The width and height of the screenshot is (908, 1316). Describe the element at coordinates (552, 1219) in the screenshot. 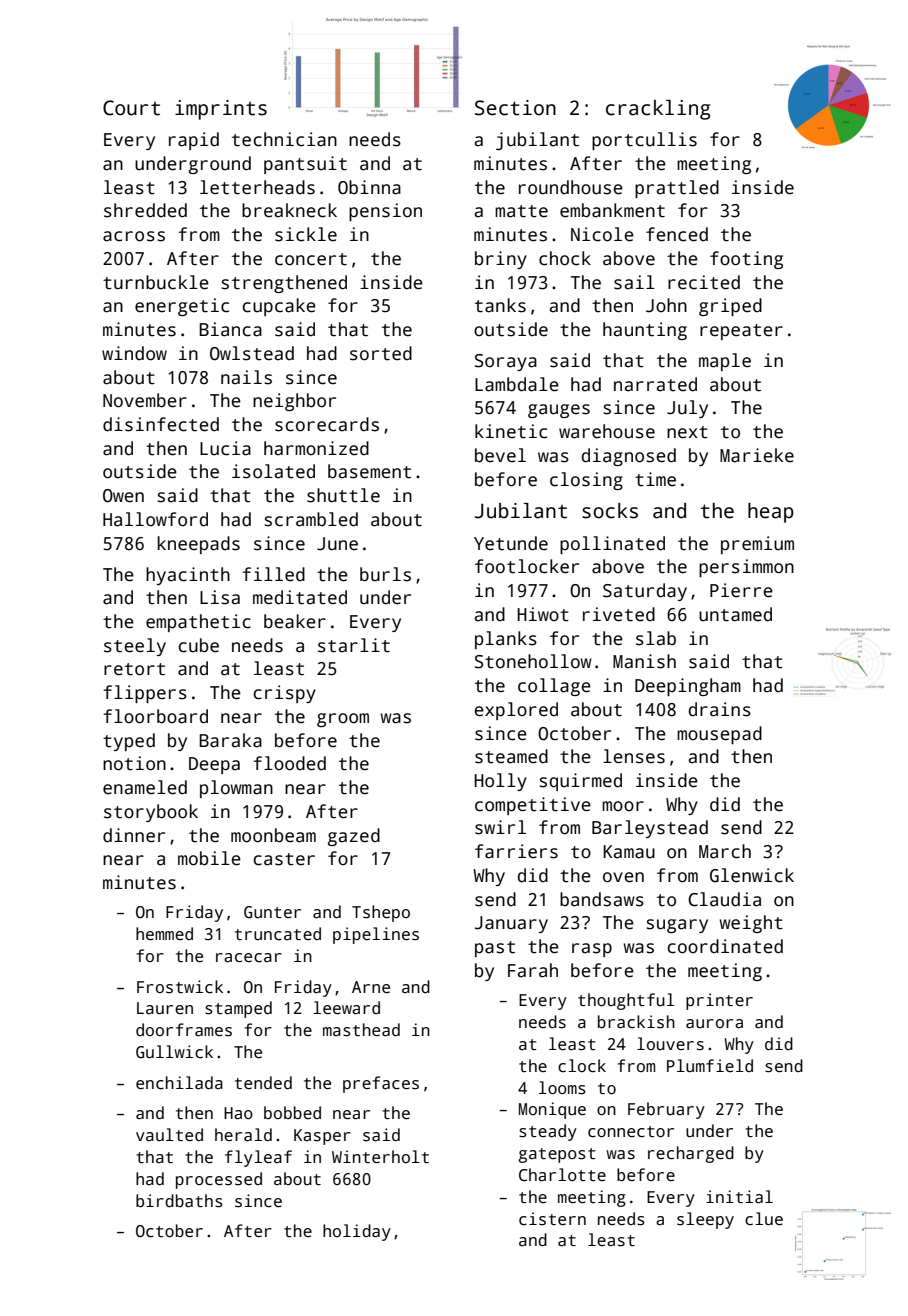

I see `cistern` at that location.
